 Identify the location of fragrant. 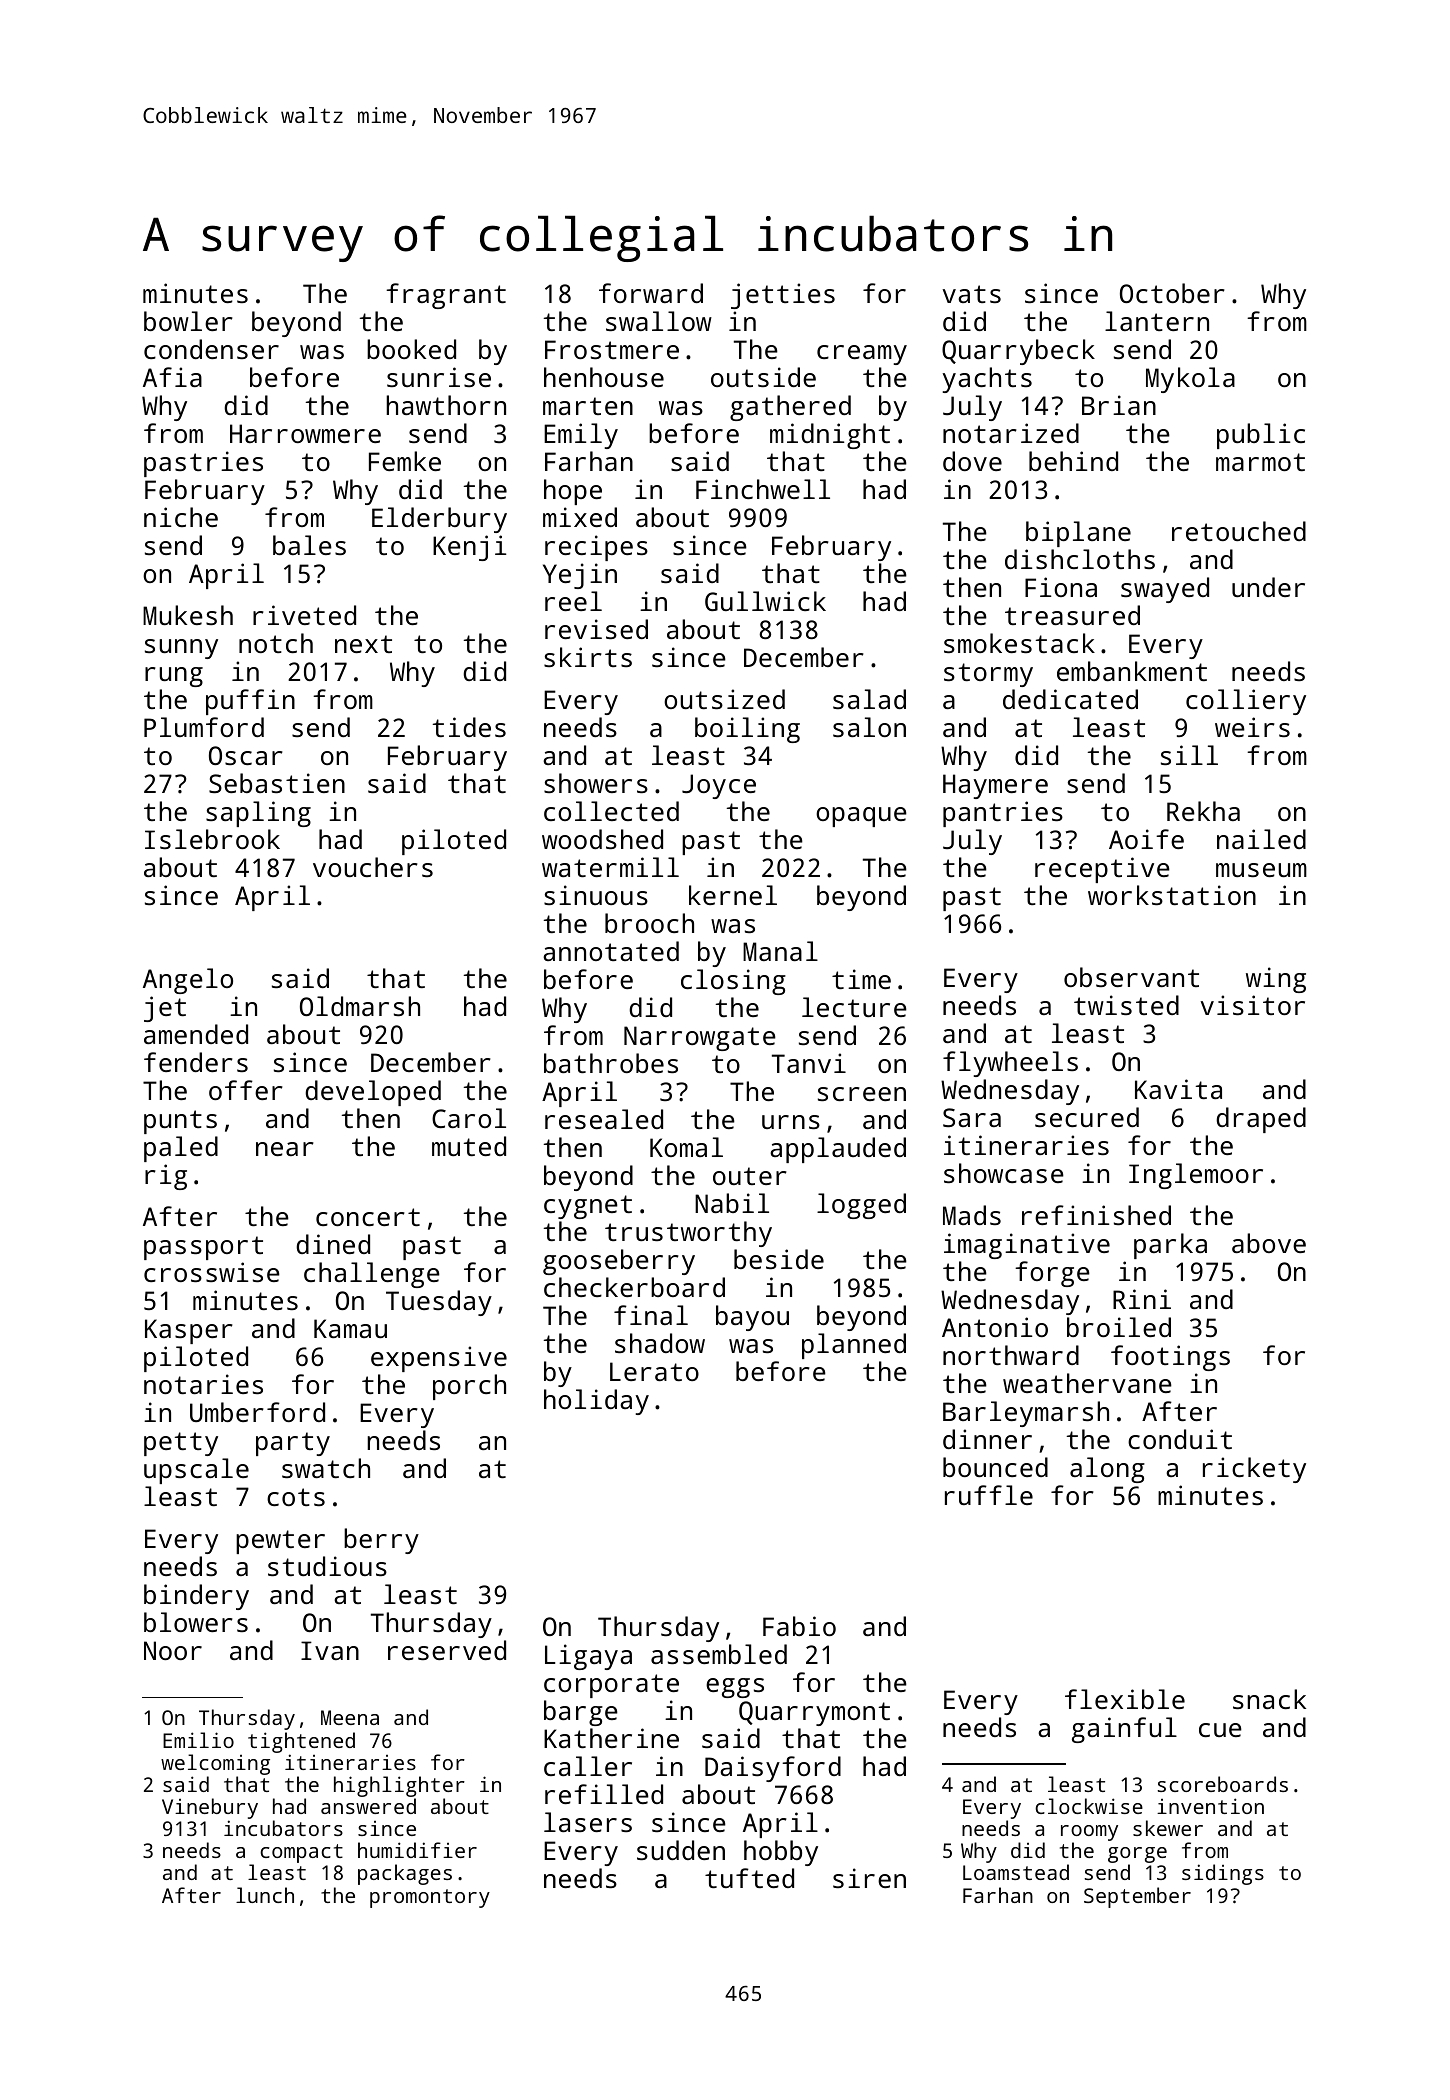
(446, 296).
